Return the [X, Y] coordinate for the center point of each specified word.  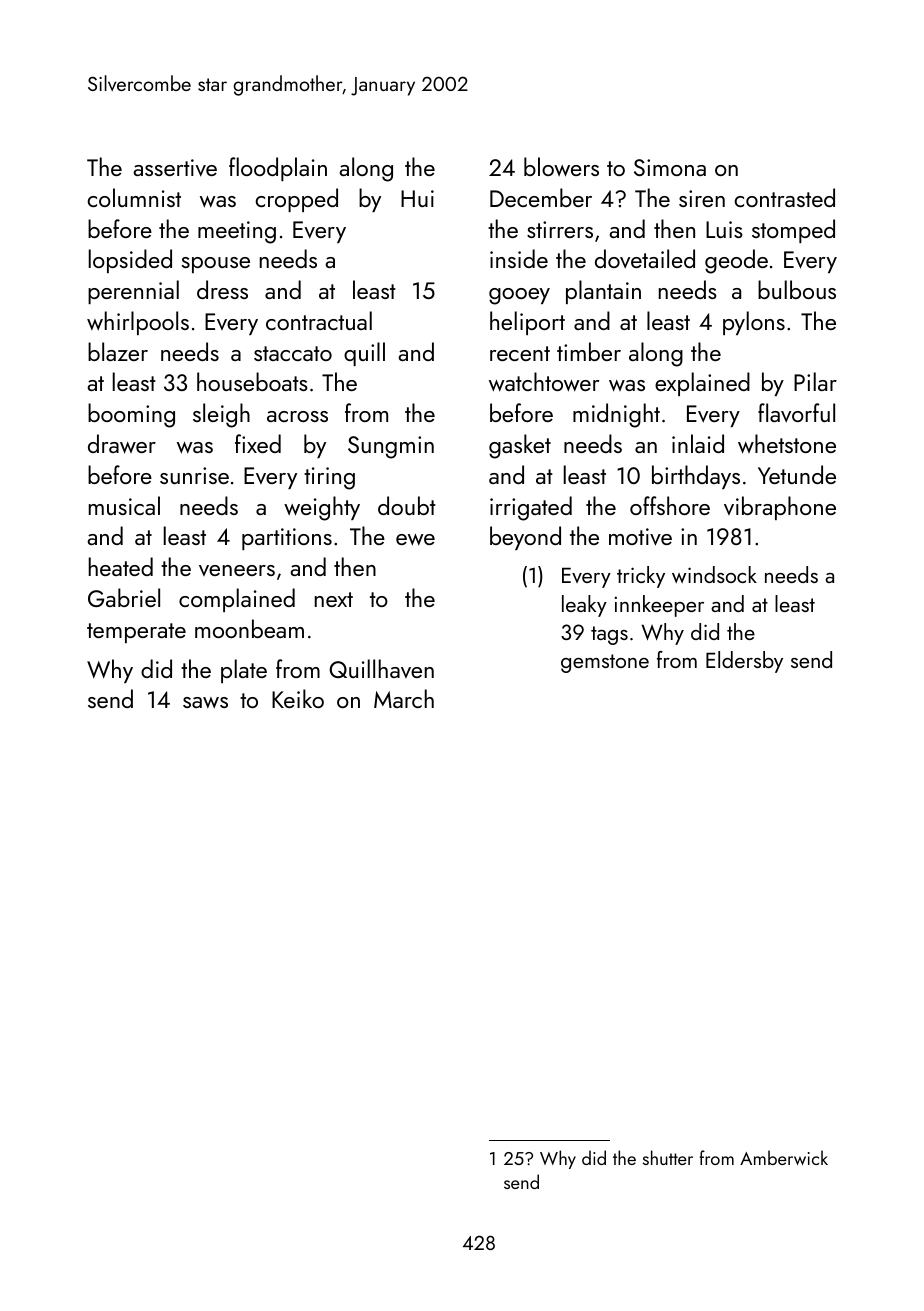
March [404, 698]
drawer [122, 444]
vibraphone [780, 508]
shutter [668, 1157]
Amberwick [784, 1157]
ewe [415, 540]
